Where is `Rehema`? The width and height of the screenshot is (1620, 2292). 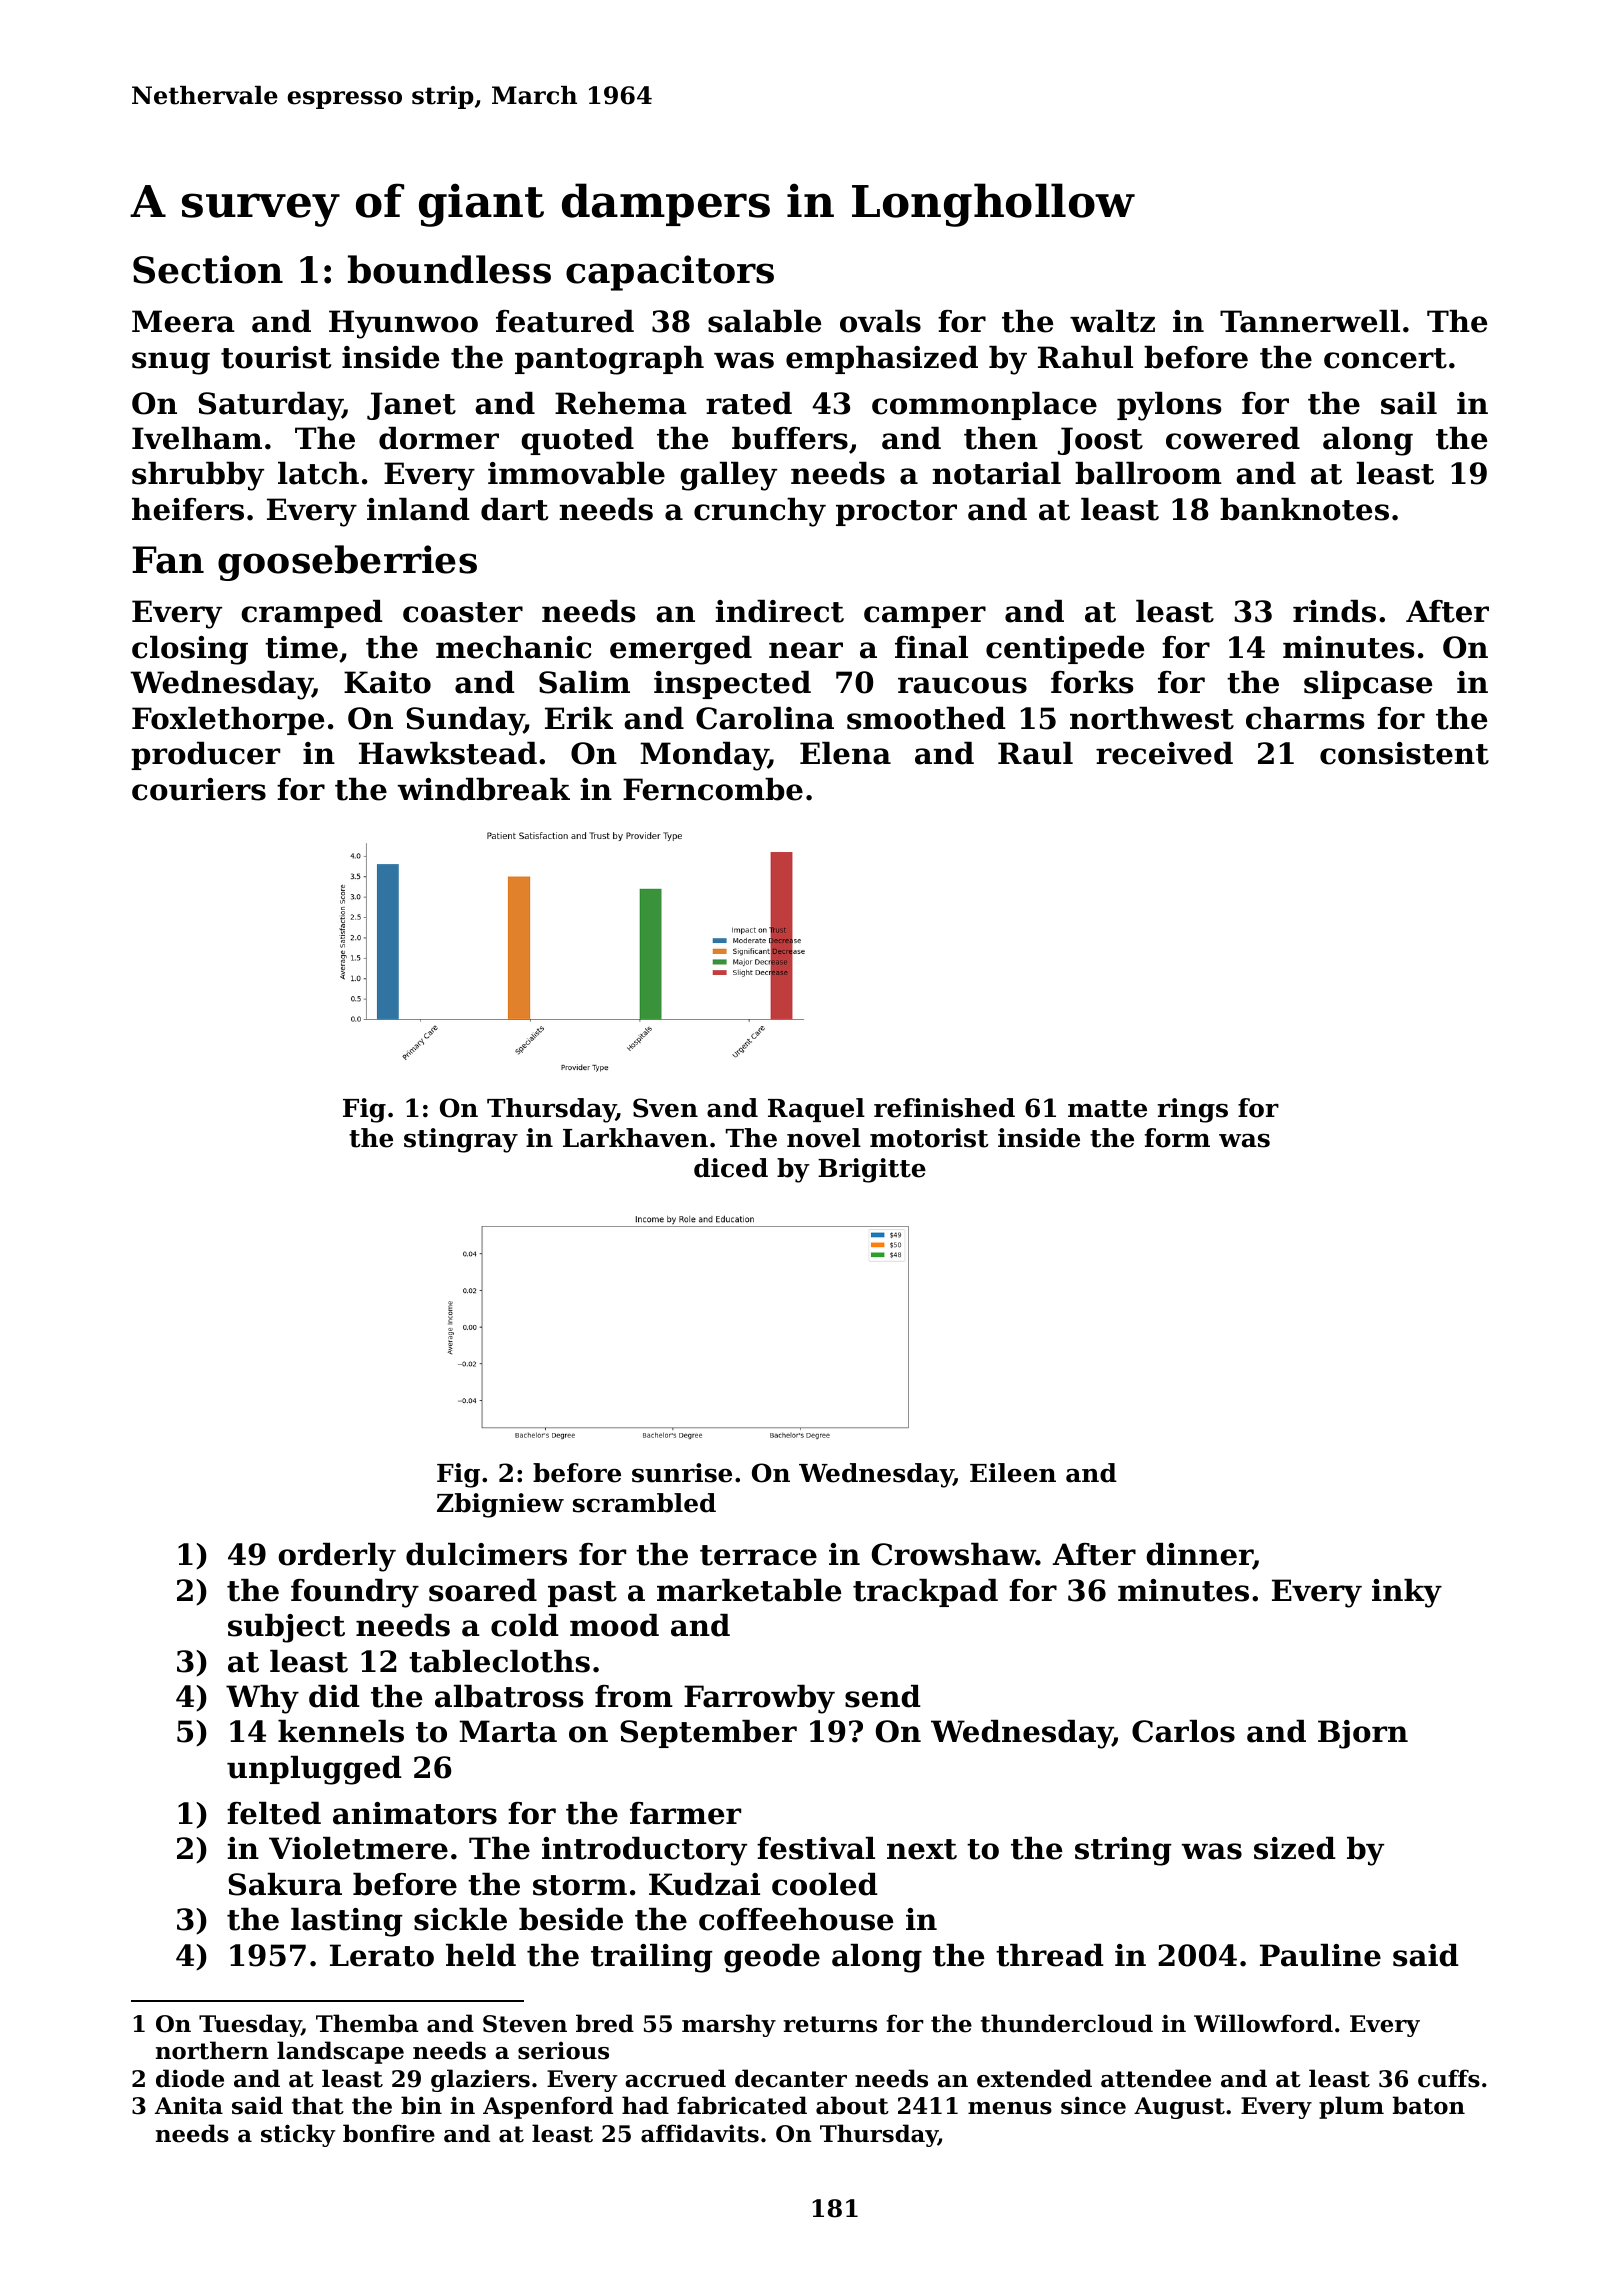
Rehema is located at coordinates (621, 403).
